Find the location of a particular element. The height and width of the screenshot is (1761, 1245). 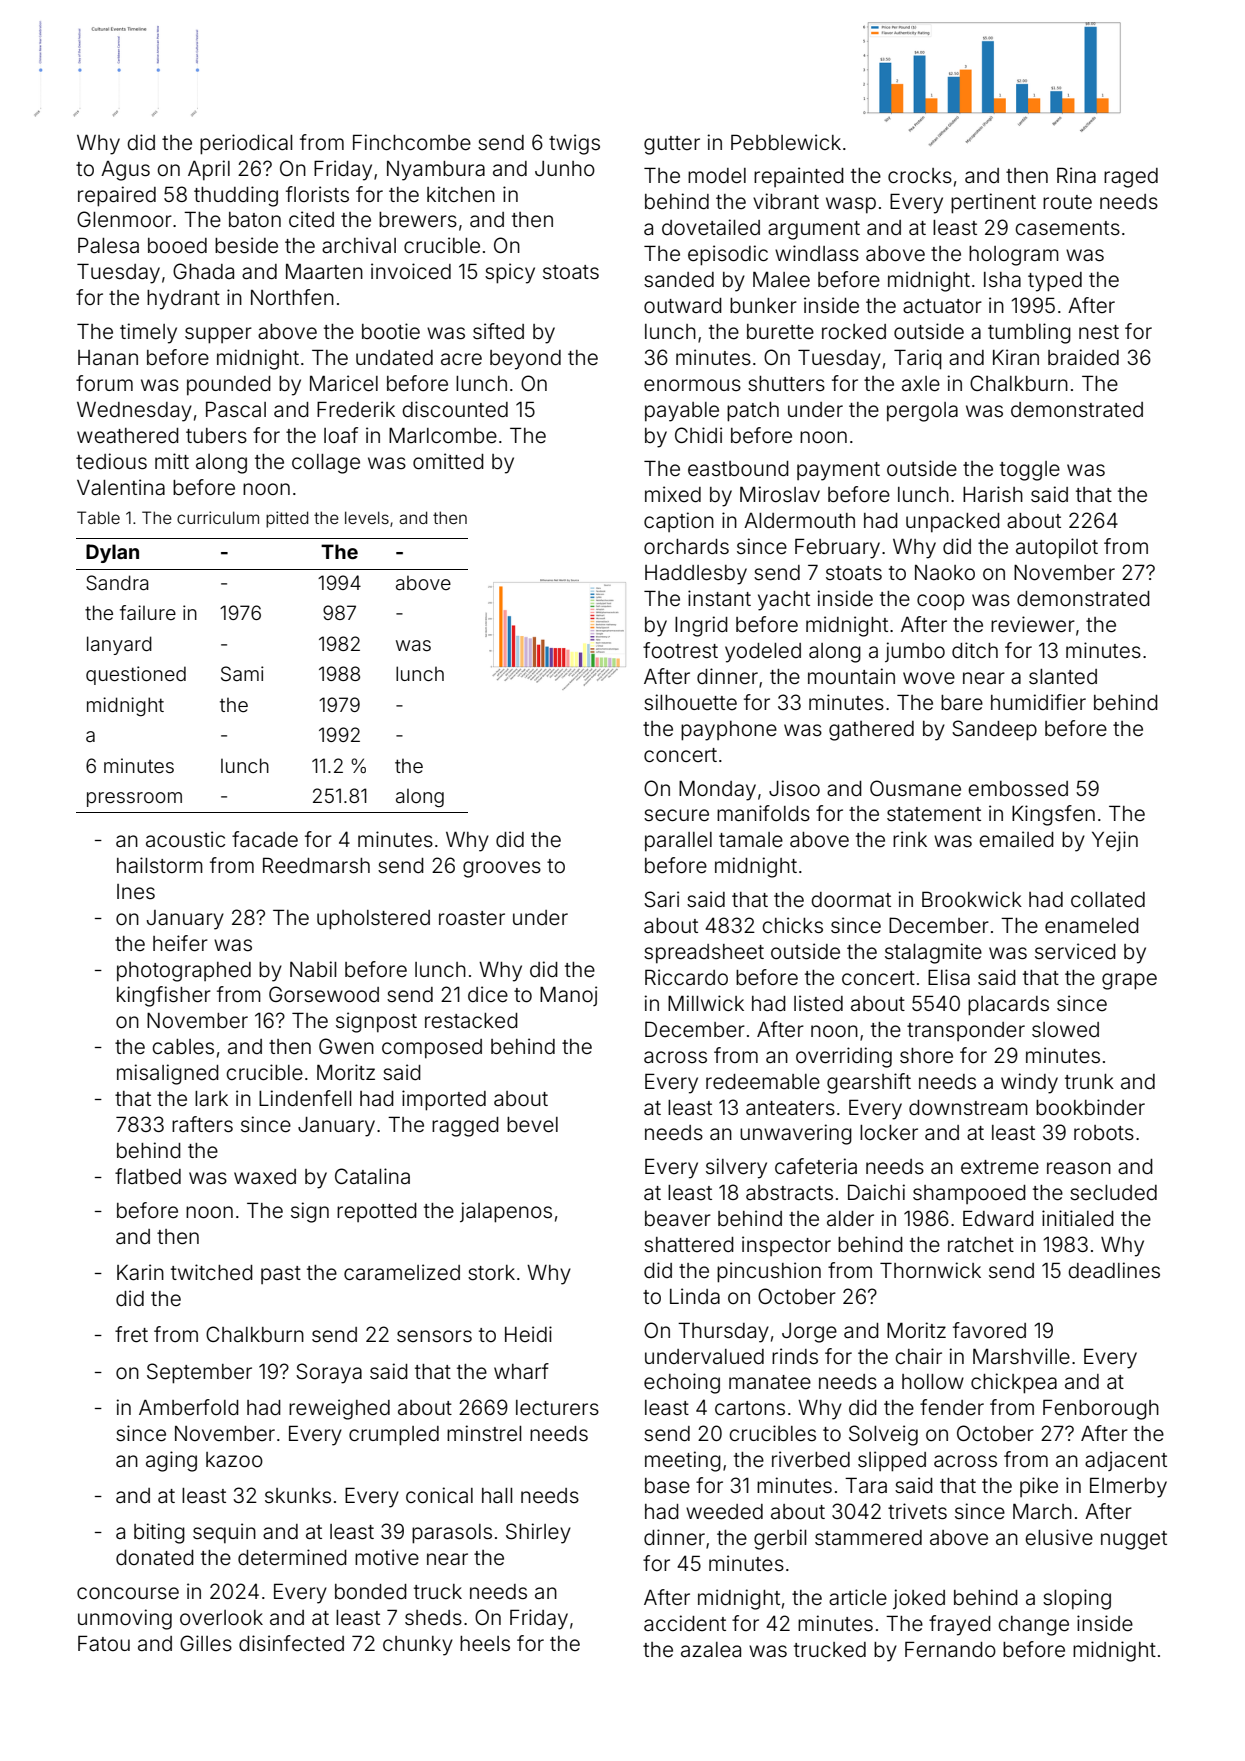

anteaters is located at coordinates (790, 1108).
